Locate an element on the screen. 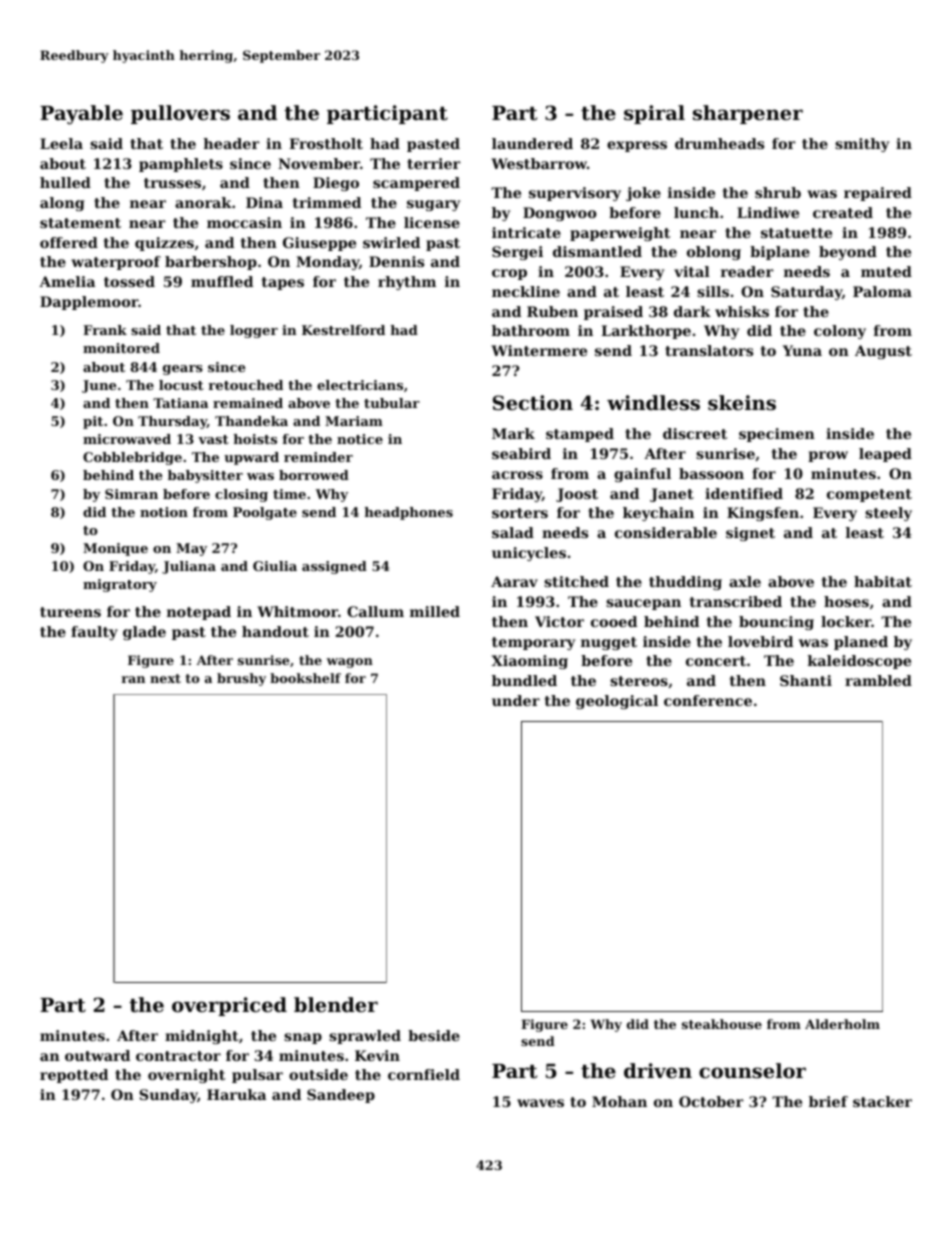 Image resolution: width=952 pixels, height=1233 pixels. muted is located at coordinates (886, 271).
